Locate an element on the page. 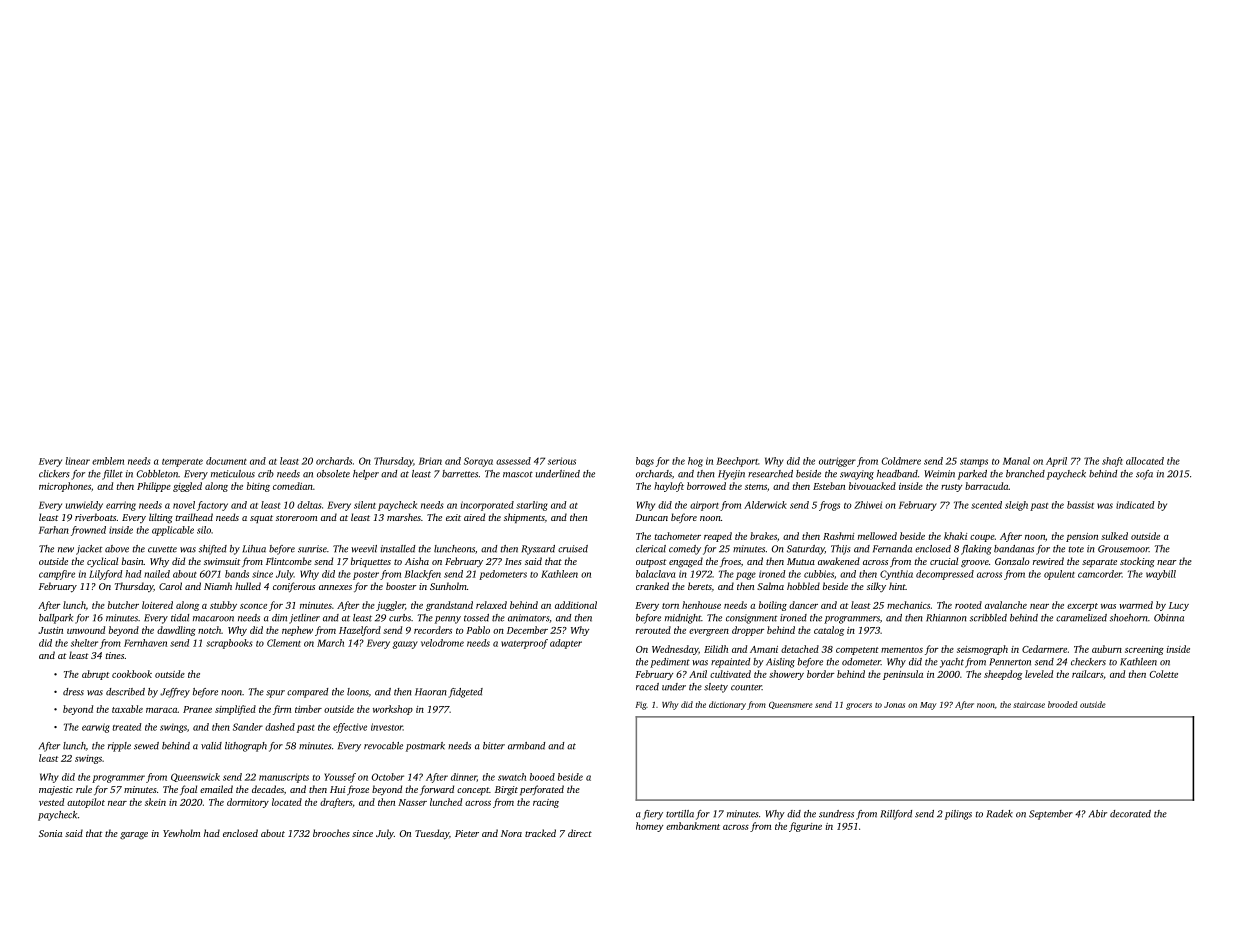  clickers is located at coordinates (54, 474).
